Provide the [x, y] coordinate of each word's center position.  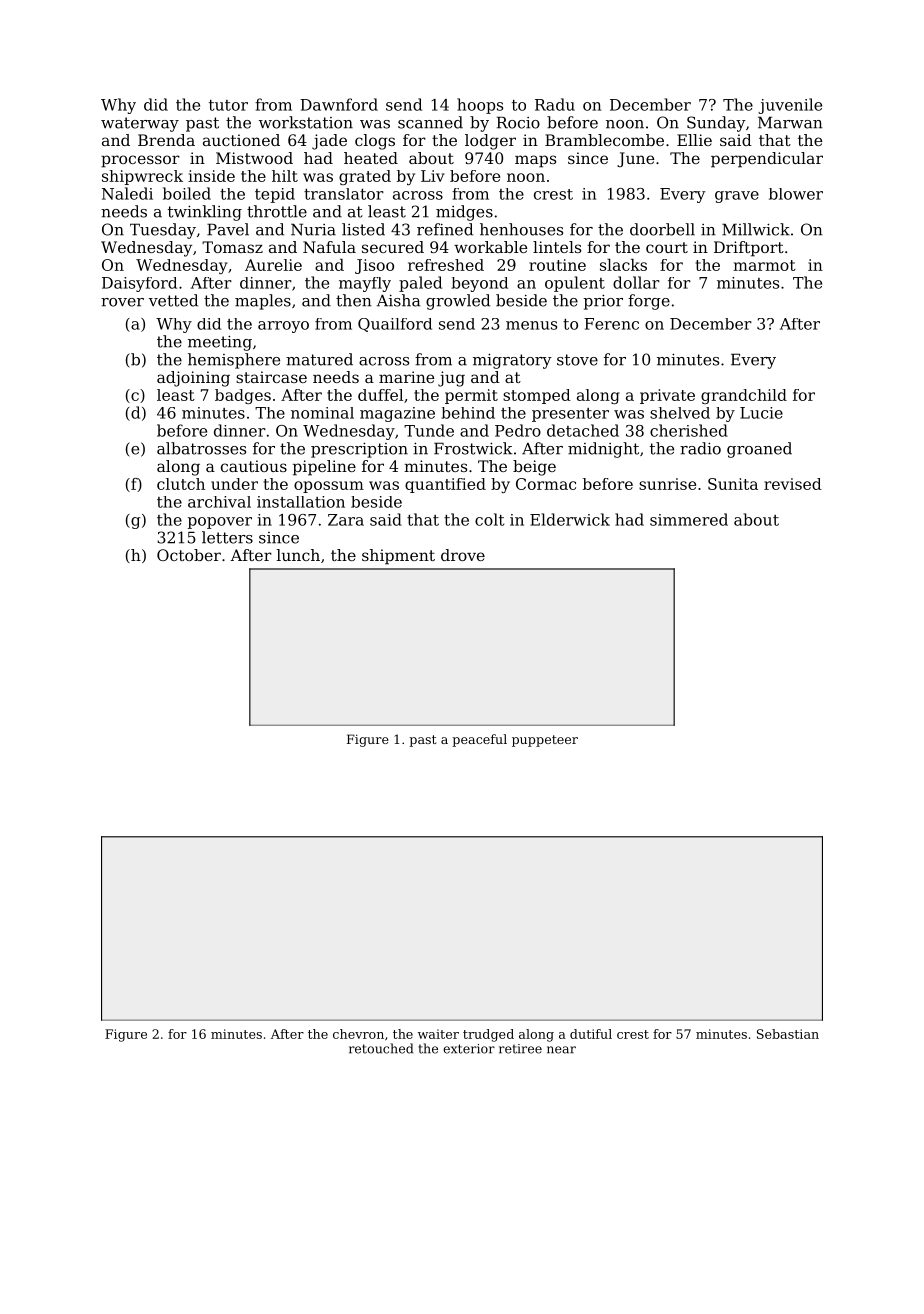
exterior [469, 1049]
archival [219, 502]
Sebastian [788, 1034]
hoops [480, 106]
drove [463, 555]
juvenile [790, 106]
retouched [381, 1048]
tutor [228, 105]
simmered [689, 519]
